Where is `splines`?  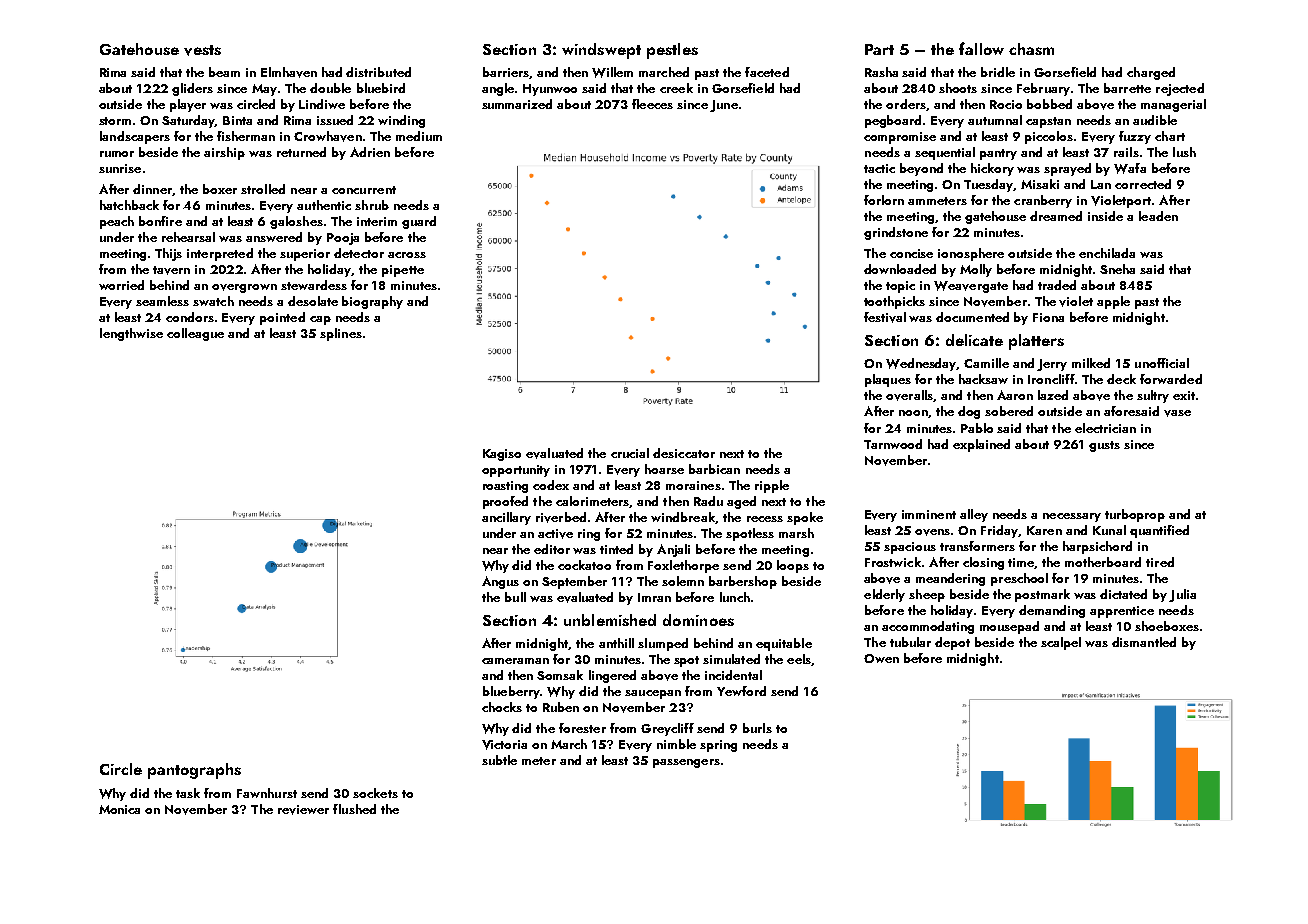 splines is located at coordinates (341, 334).
